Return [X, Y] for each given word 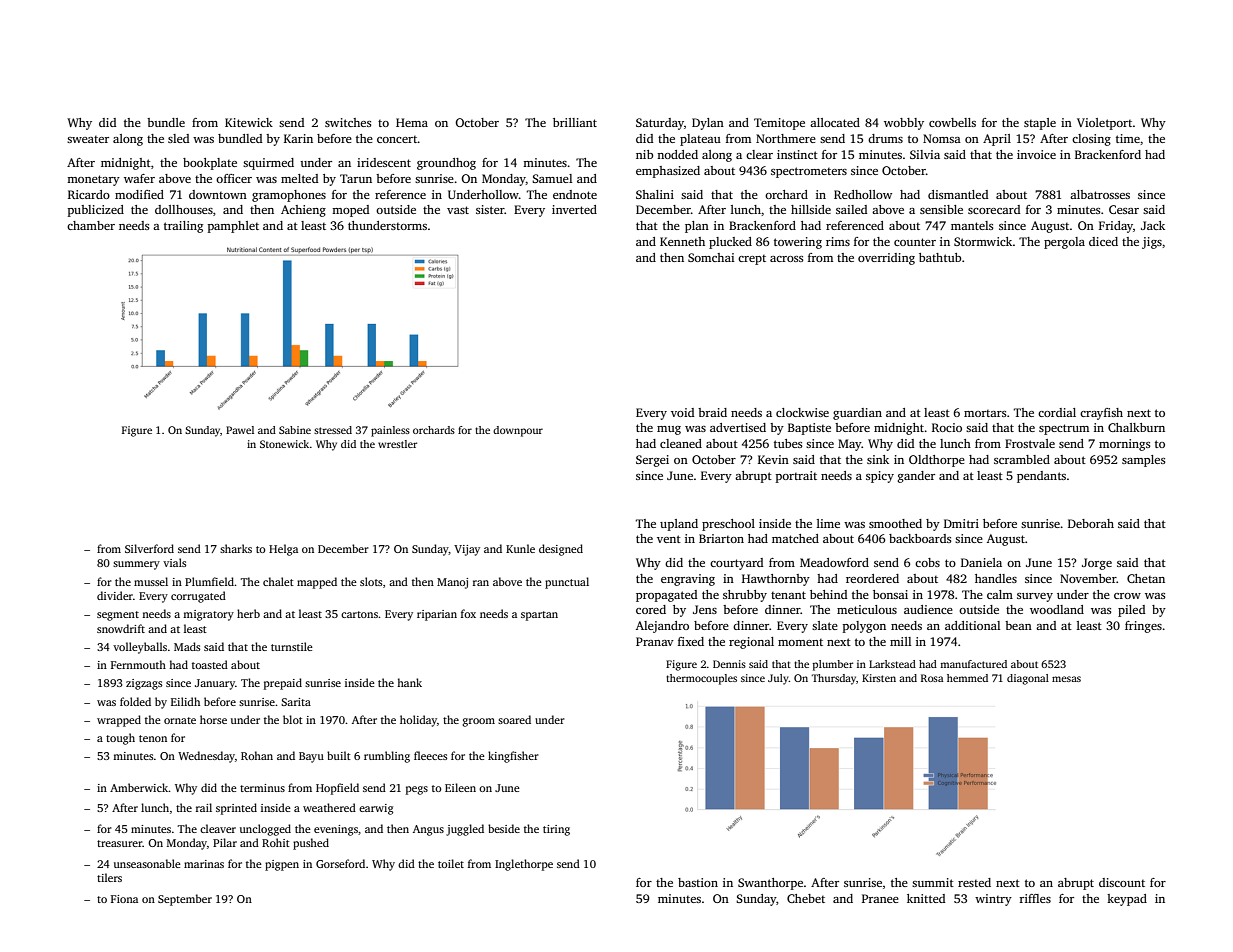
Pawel [240, 430]
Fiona [124, 899]
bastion [698, 882]
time [1128, 138]
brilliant [575, 122]
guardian [857, 414]
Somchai [711, 257]
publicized [96, 211]
